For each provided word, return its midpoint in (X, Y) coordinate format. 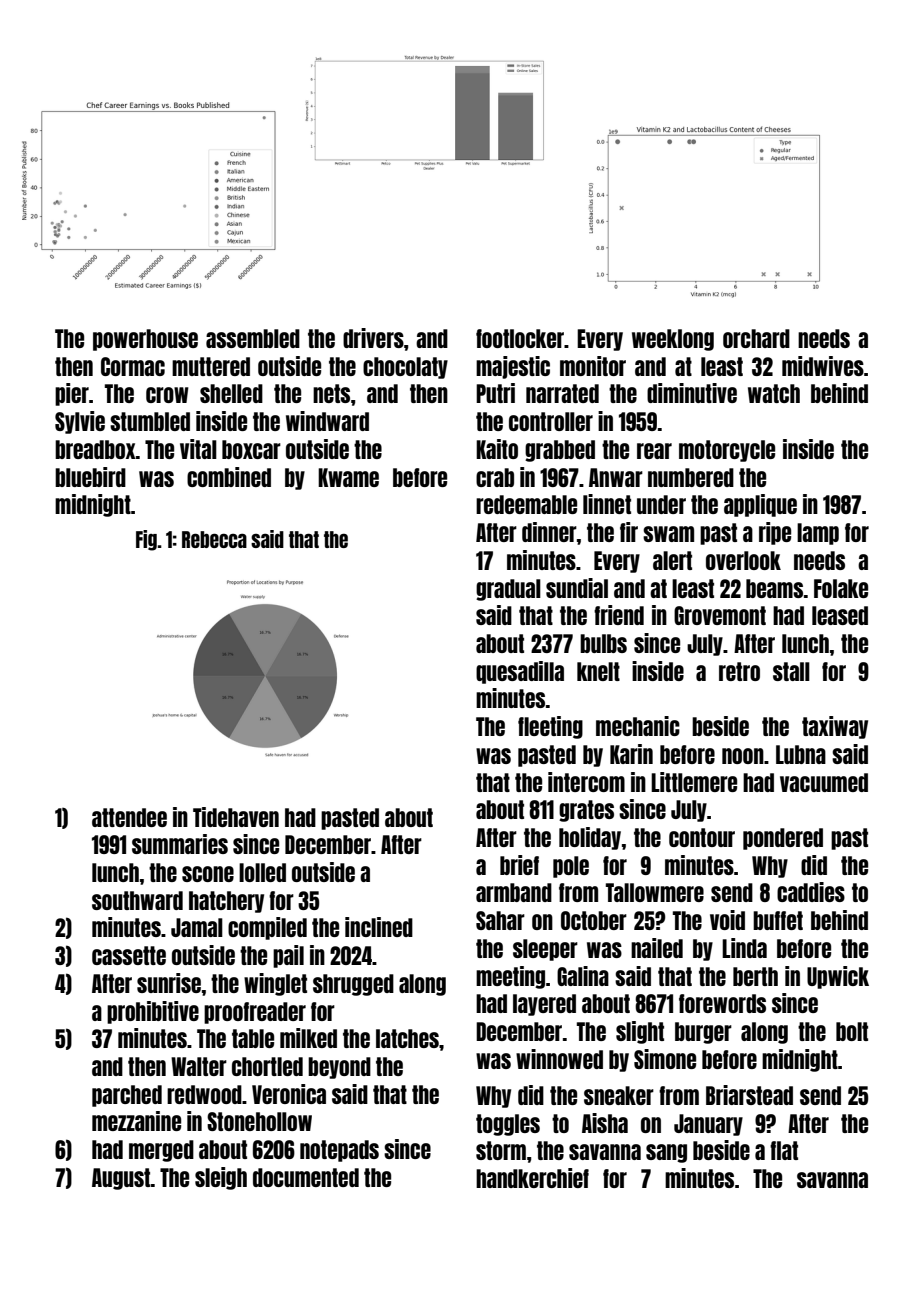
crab (495, 477)
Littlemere (694, 782)
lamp (818, 534)
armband (514, 892)
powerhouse (145, 340)
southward (137, 900)
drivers (373, 338)
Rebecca (214, 539)
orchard (756, 338)
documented (306, 1177)
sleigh (221, 1178)
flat (784, 1150)
